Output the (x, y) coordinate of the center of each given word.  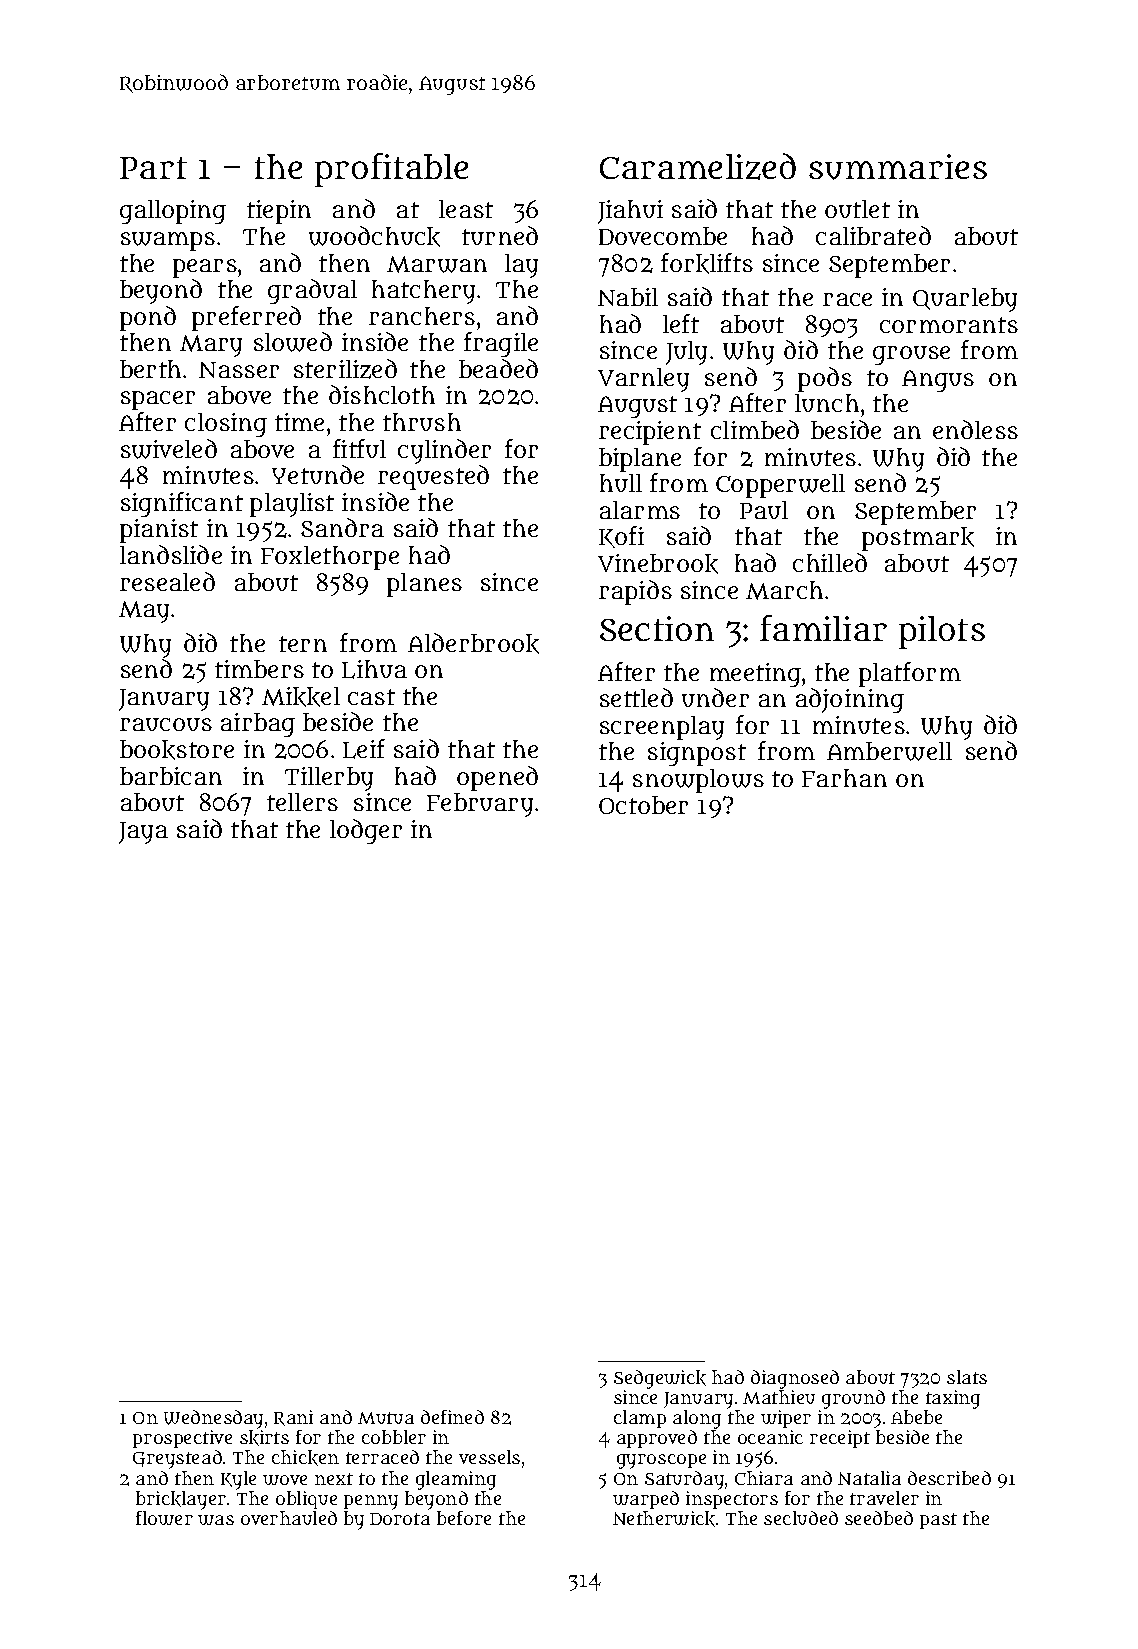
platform (910, 674)
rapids (635, 592)
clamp (640, 1419)
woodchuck (374, 236)
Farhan (844, 778)
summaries (898, 167)
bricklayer (181, 1500)
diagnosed (795, 1379)
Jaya (143, 833)
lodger (366, 831)
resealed (167, 581)
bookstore (177, 750)
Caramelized (698, 166)
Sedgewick (660, 1379)
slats (967, 1377)
